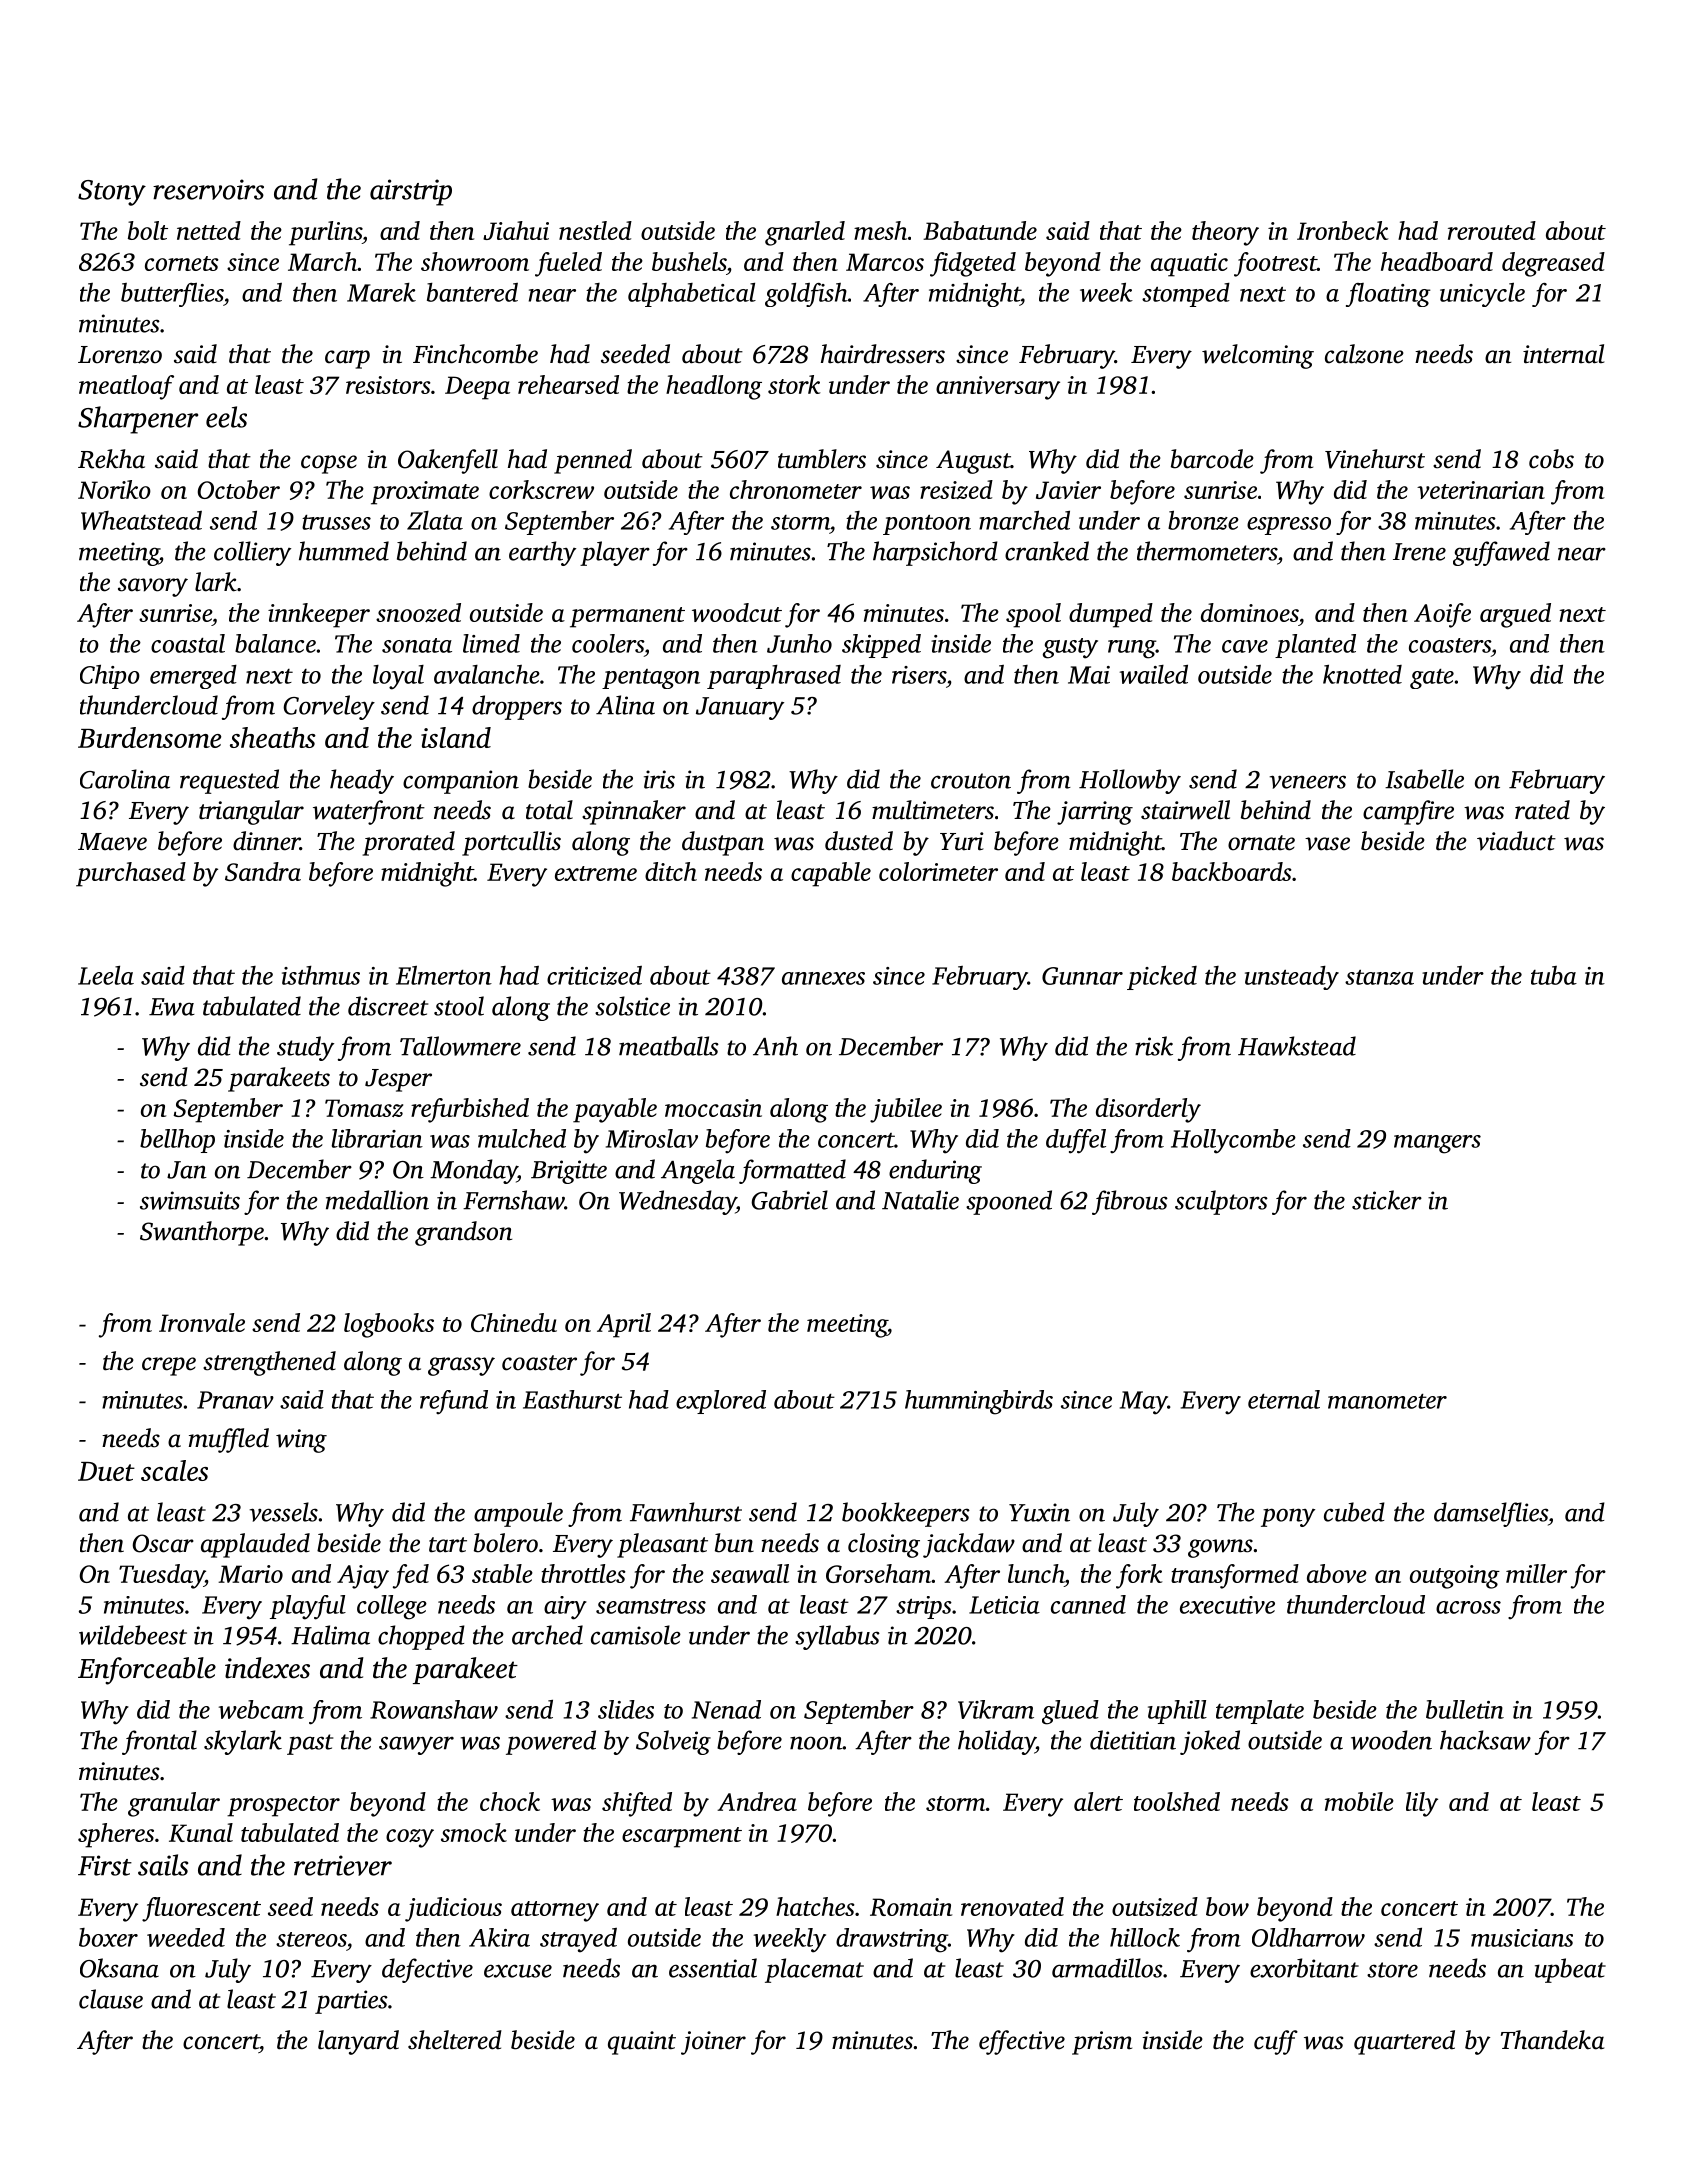  Describe the element at coordinates (673, 1742) in the image. I see `Solveig` at that location.
